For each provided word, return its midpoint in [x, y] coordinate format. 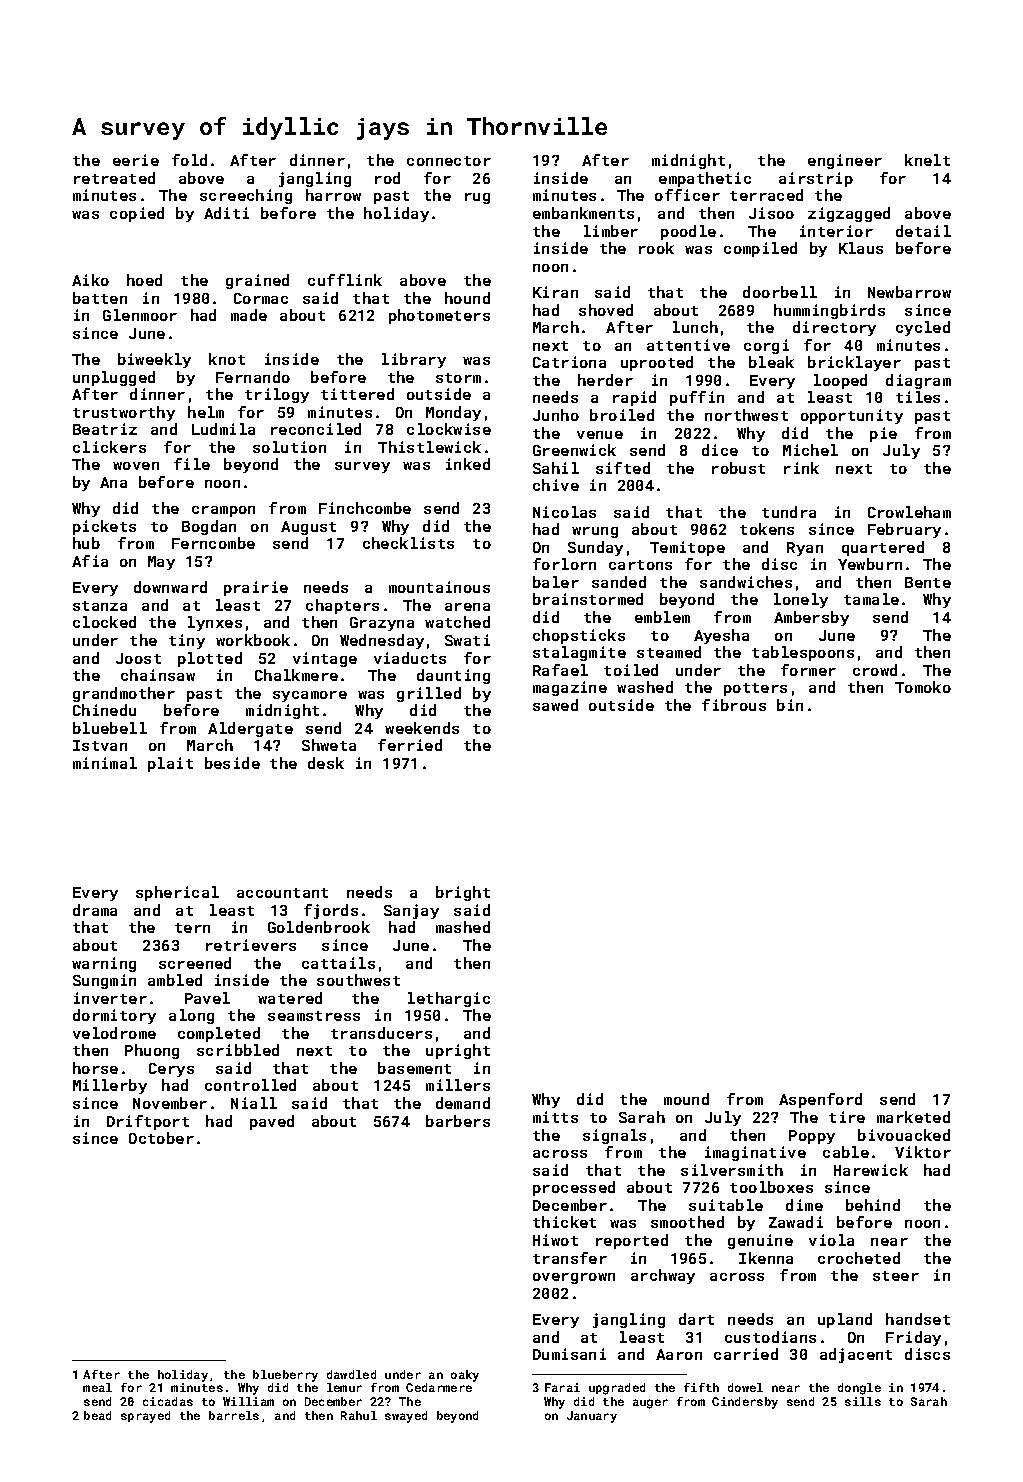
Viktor [923, 1152]
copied [137, 214]
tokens [767, 529]
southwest [358, 980]
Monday [453, 413]
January [592, 1417]
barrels [234, 1415]
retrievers [251, 945]
